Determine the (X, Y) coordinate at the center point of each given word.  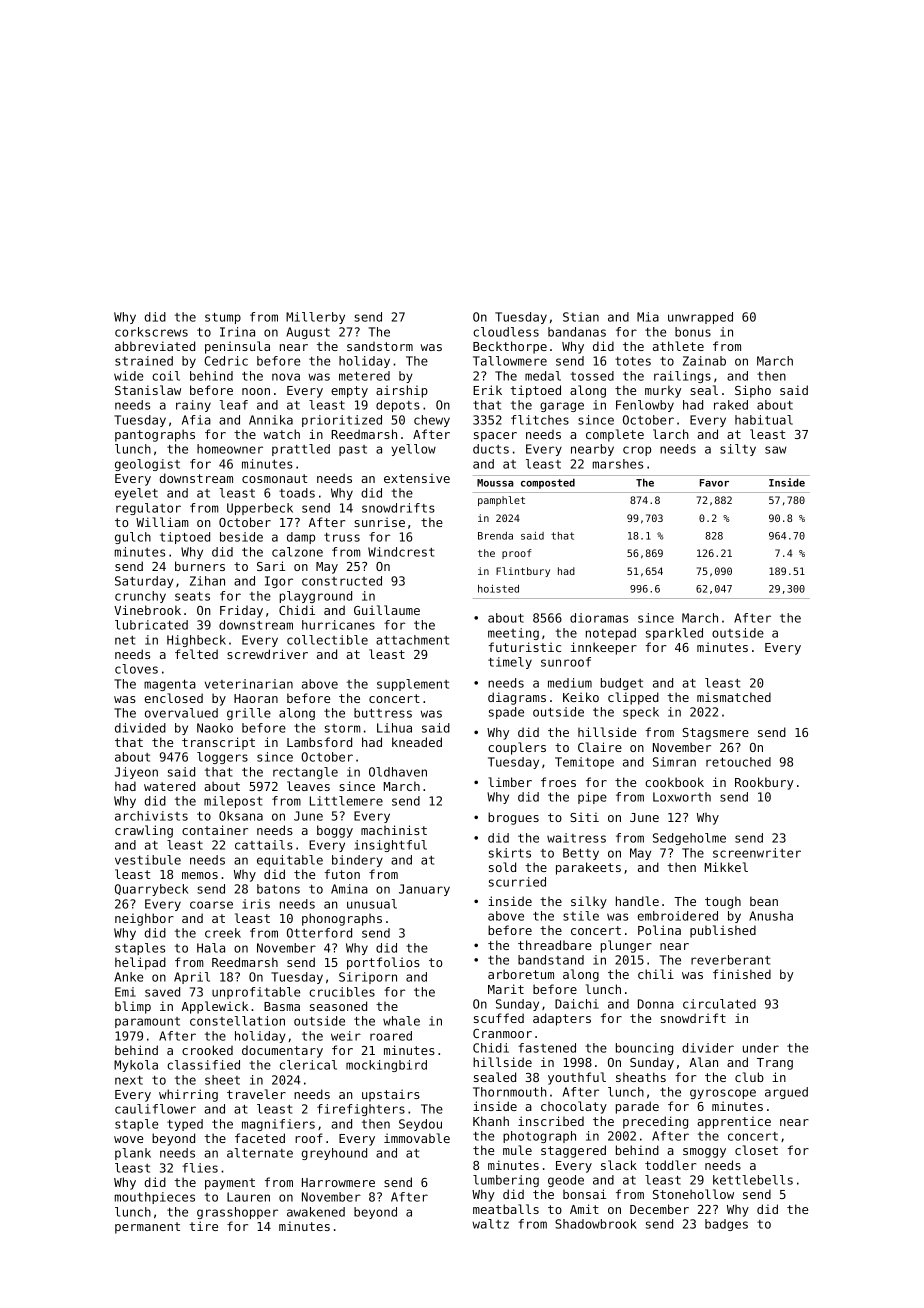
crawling (144, 831)
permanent (147, 1228)
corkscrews (151, 332)
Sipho (753, 391)
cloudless (506, 332)
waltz (490, 1224)
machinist (394, 830)
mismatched (734, 697)
